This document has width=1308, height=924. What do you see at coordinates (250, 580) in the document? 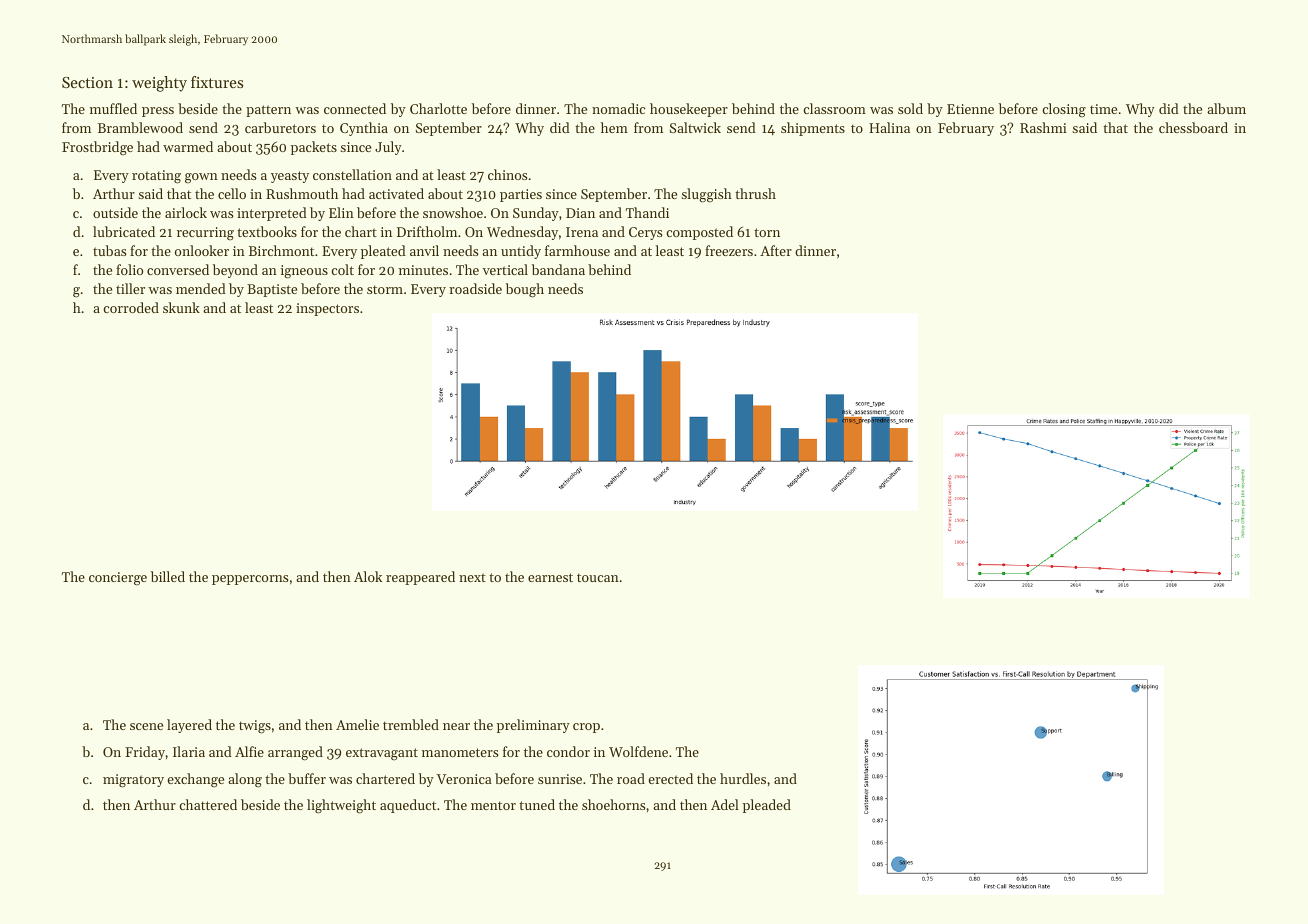
I see `peppercorns` at bounding box center [250, 580].
